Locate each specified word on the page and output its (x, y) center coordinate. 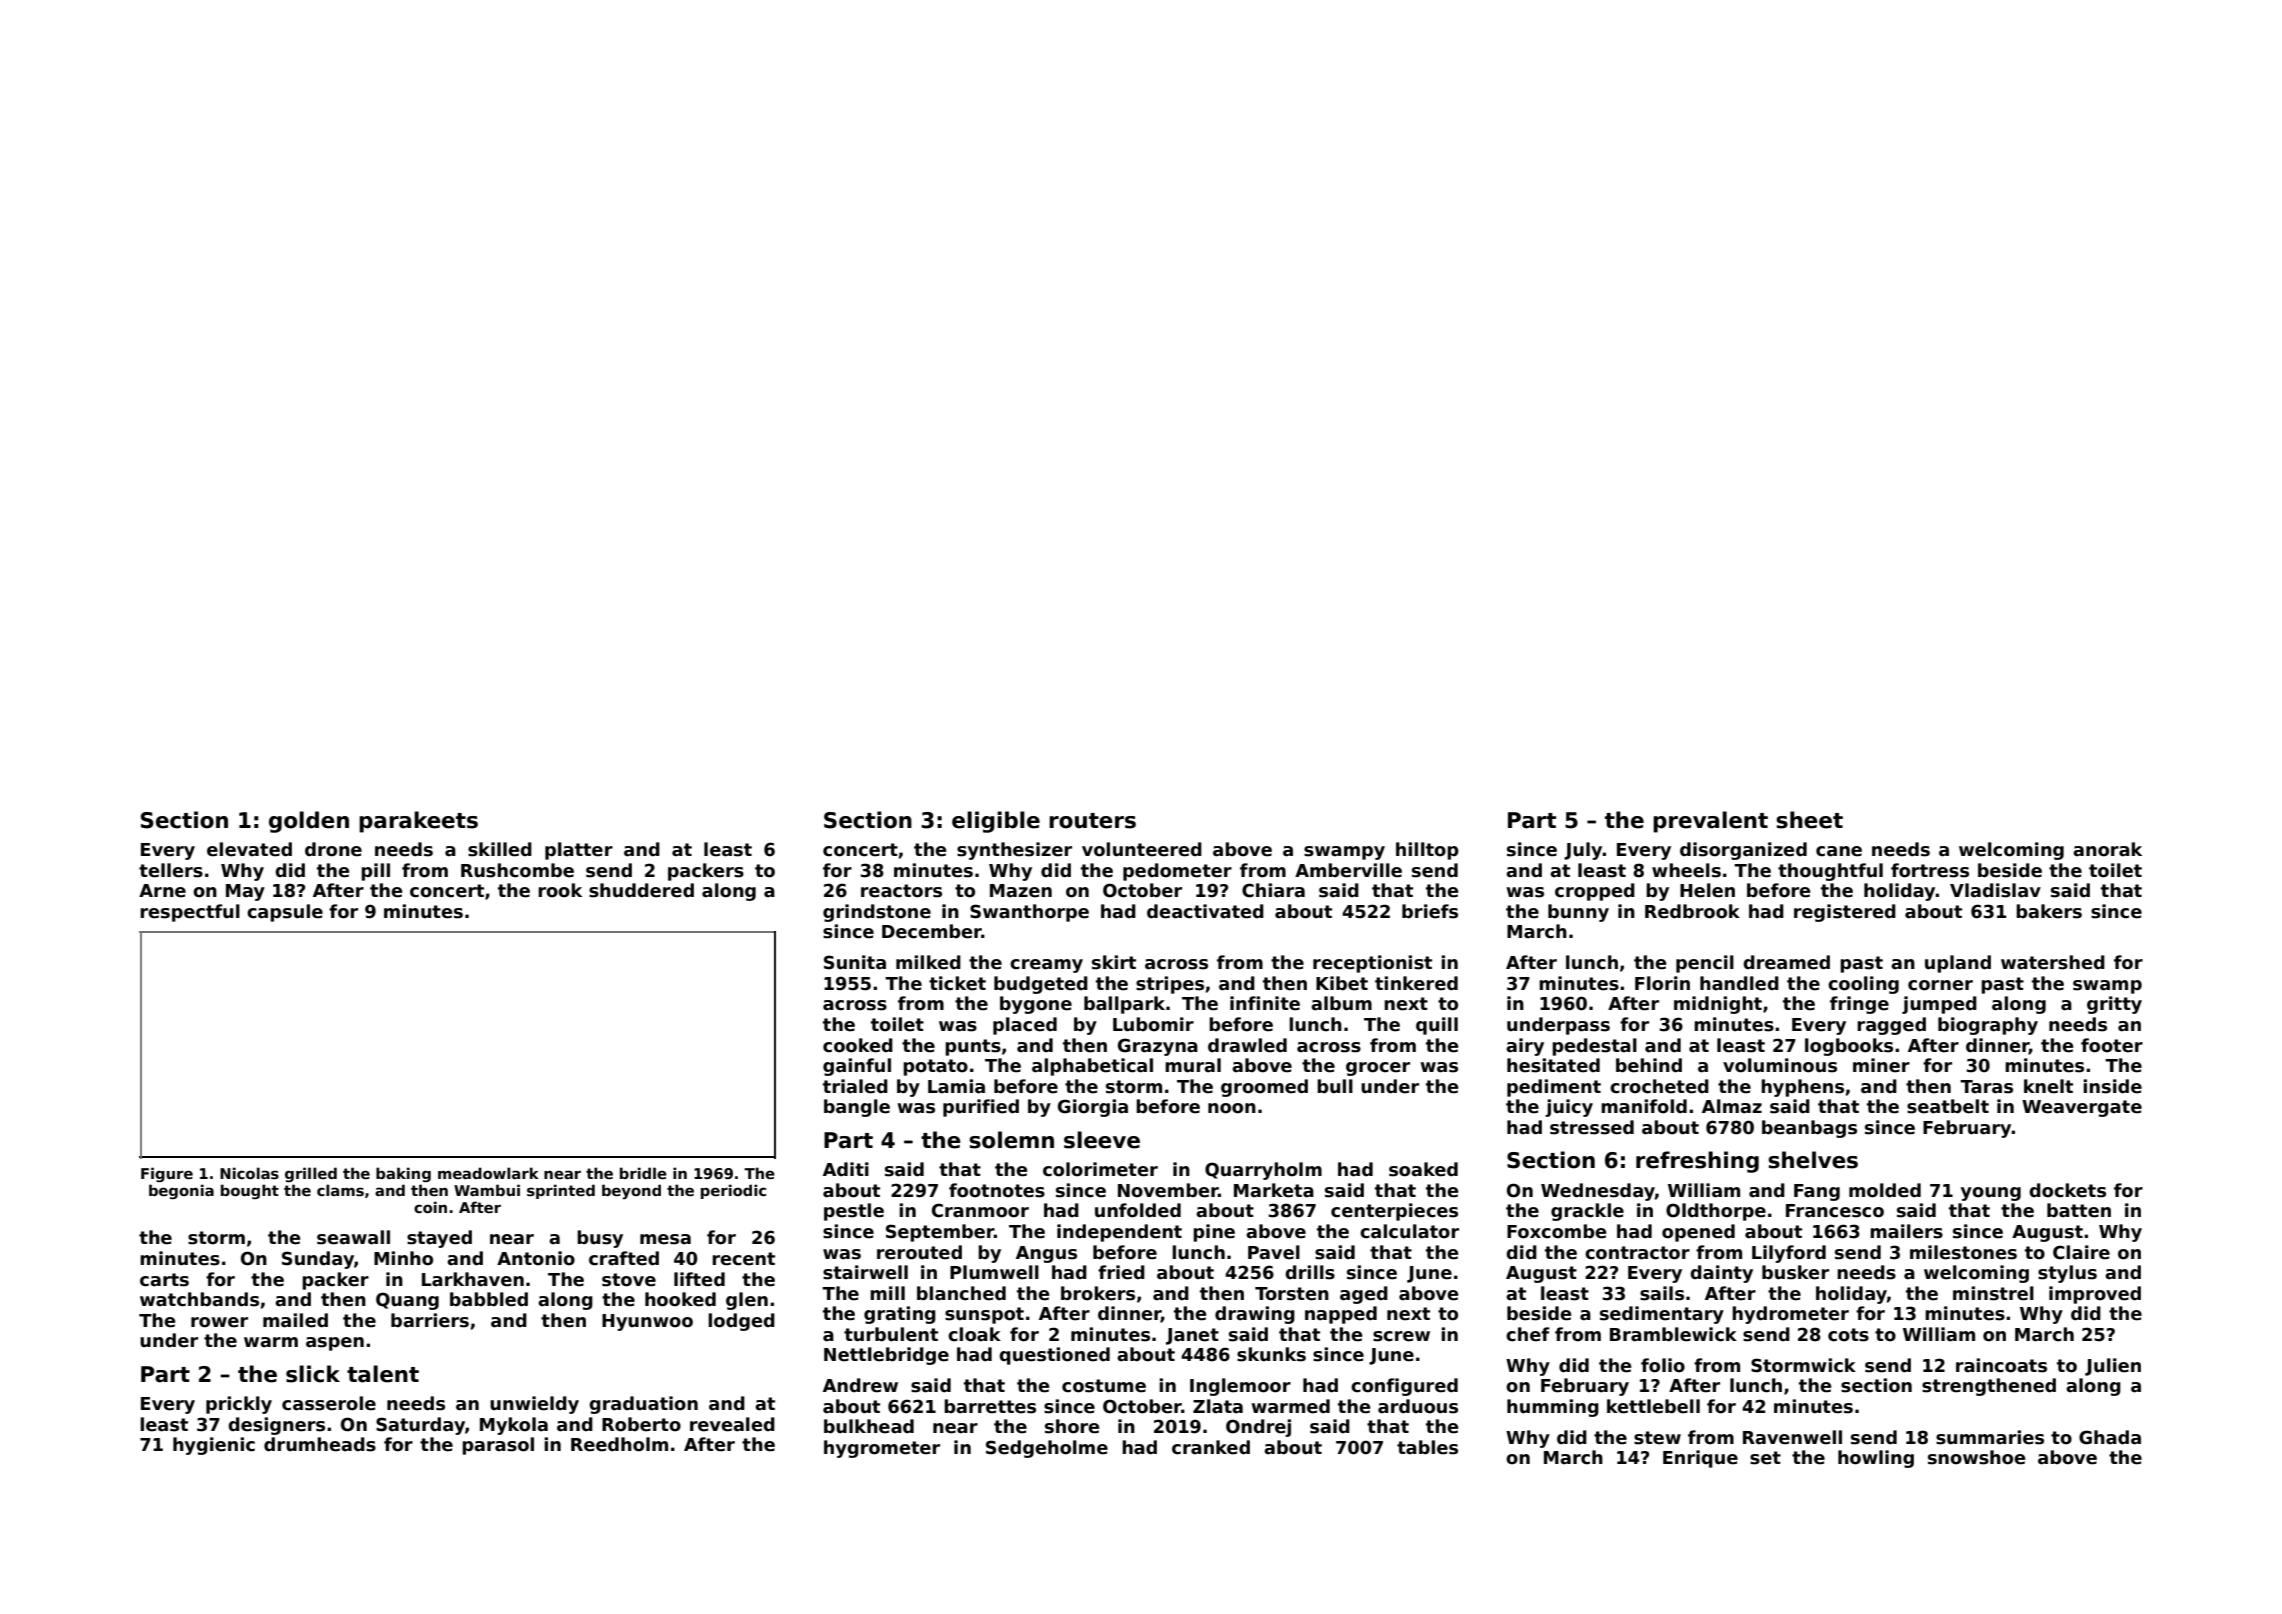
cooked (858, 1045)
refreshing (1697, 1162)
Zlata (1218, 1406)
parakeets (418, 822)
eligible (996, 822)
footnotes (997, 1190)
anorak (2107, 849)
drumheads (320, 1444)
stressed (1592, 1127)
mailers (1906, 1231)
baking (403, 1174)
